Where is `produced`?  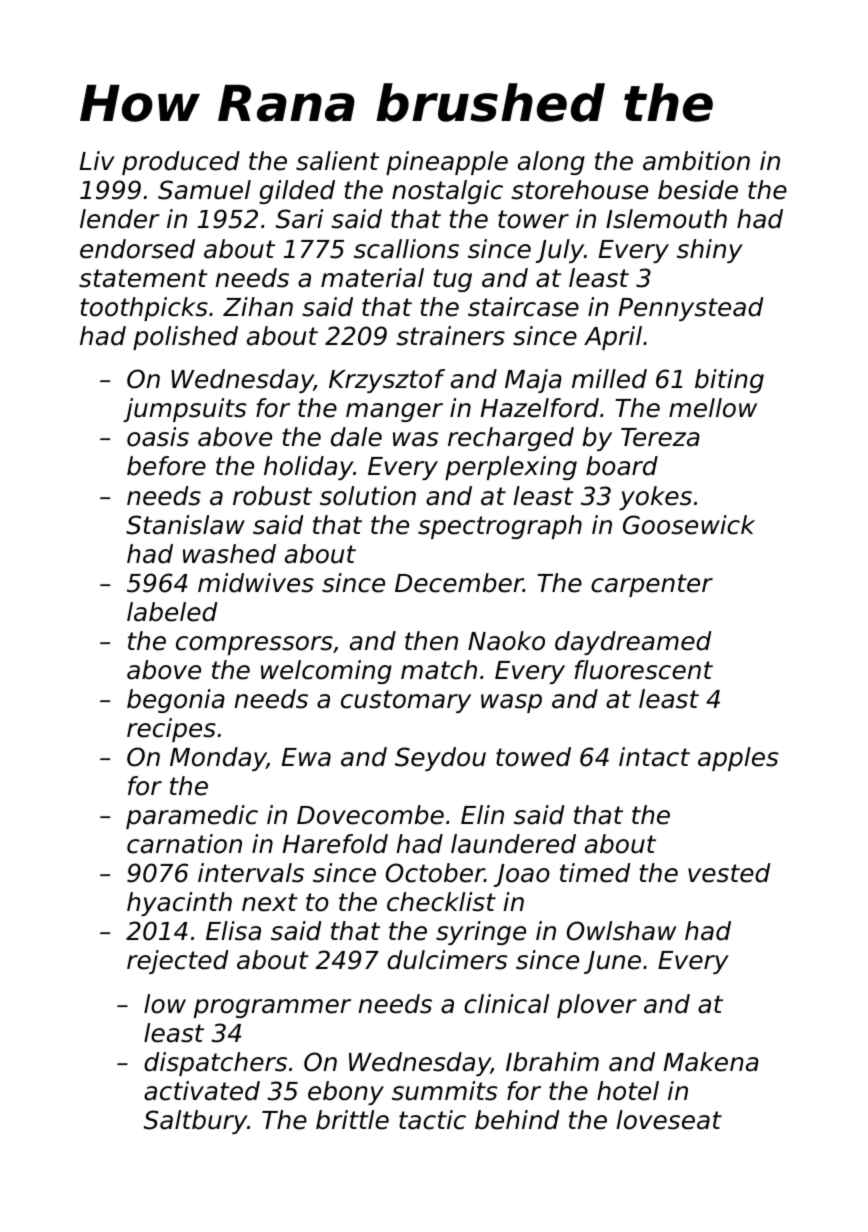 produced is located at coordinates (181, 163).
